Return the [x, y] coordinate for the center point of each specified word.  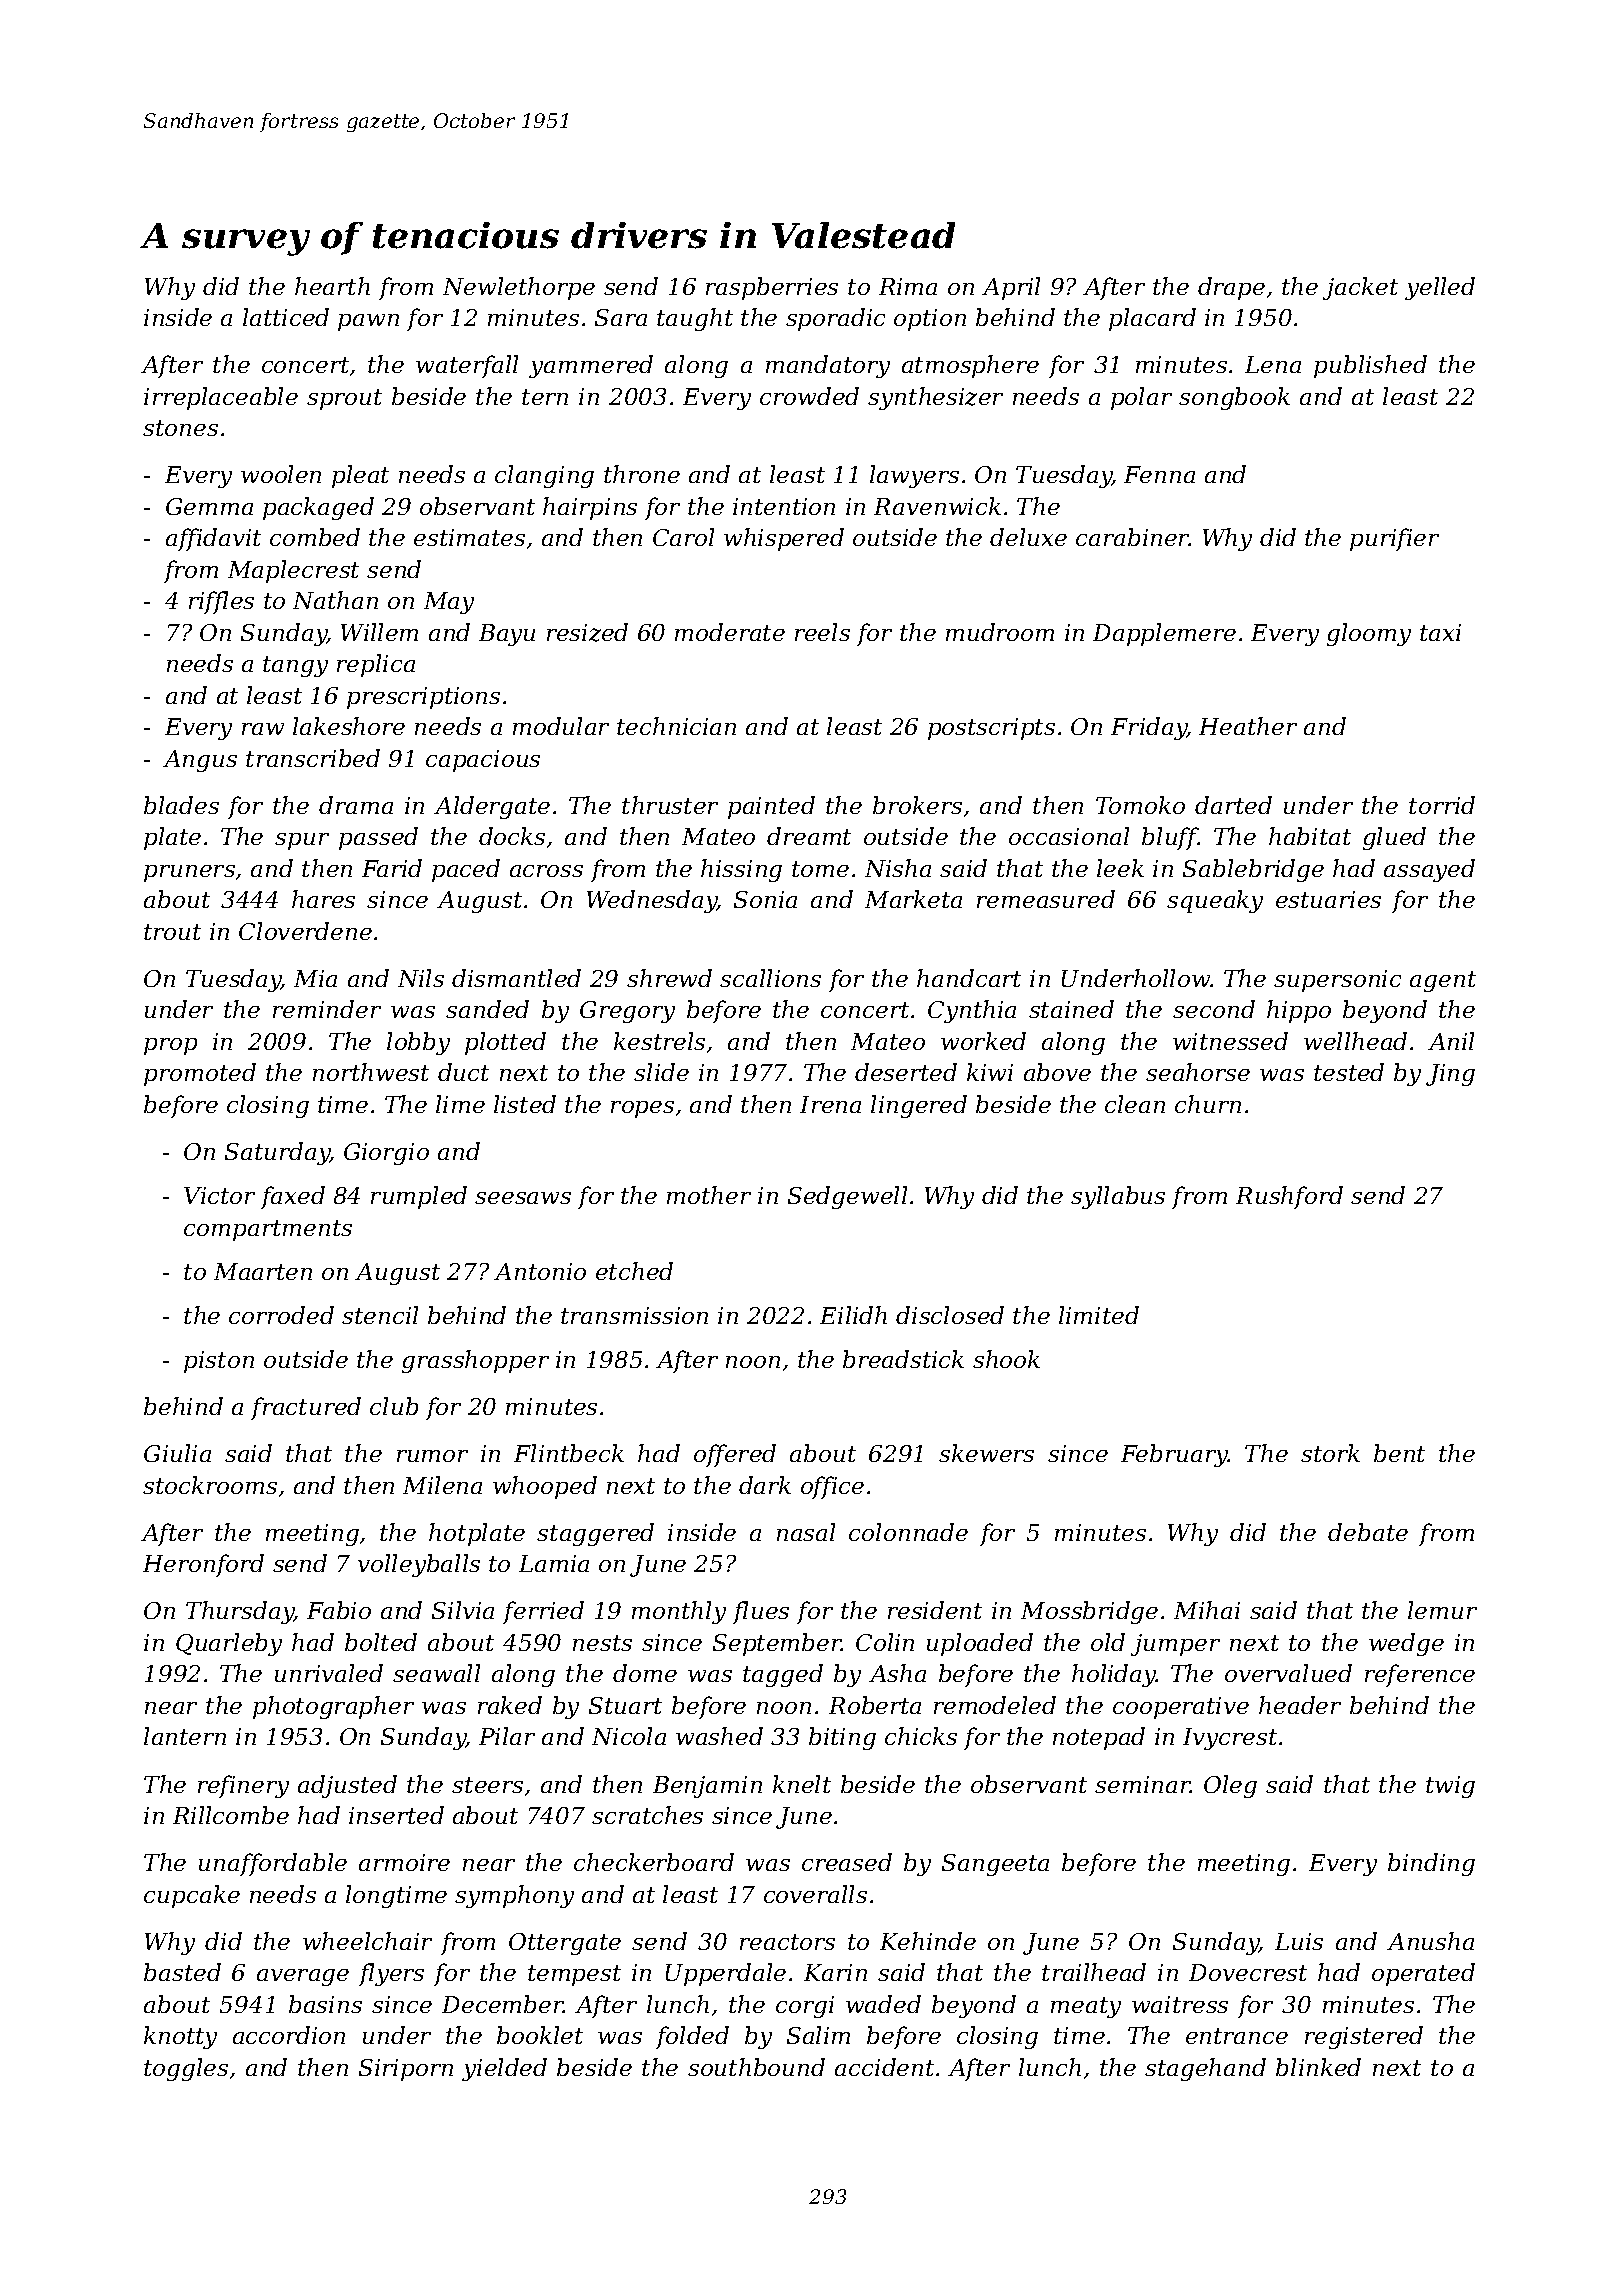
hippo [1299, 1011]
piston [219, 1362]
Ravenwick [937, 506]
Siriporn [406, 2070]
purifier [1394, 539]
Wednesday [652, 901]
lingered [919, 1106]
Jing [1450, 1075]
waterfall [467, 366]
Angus [200, 761]
